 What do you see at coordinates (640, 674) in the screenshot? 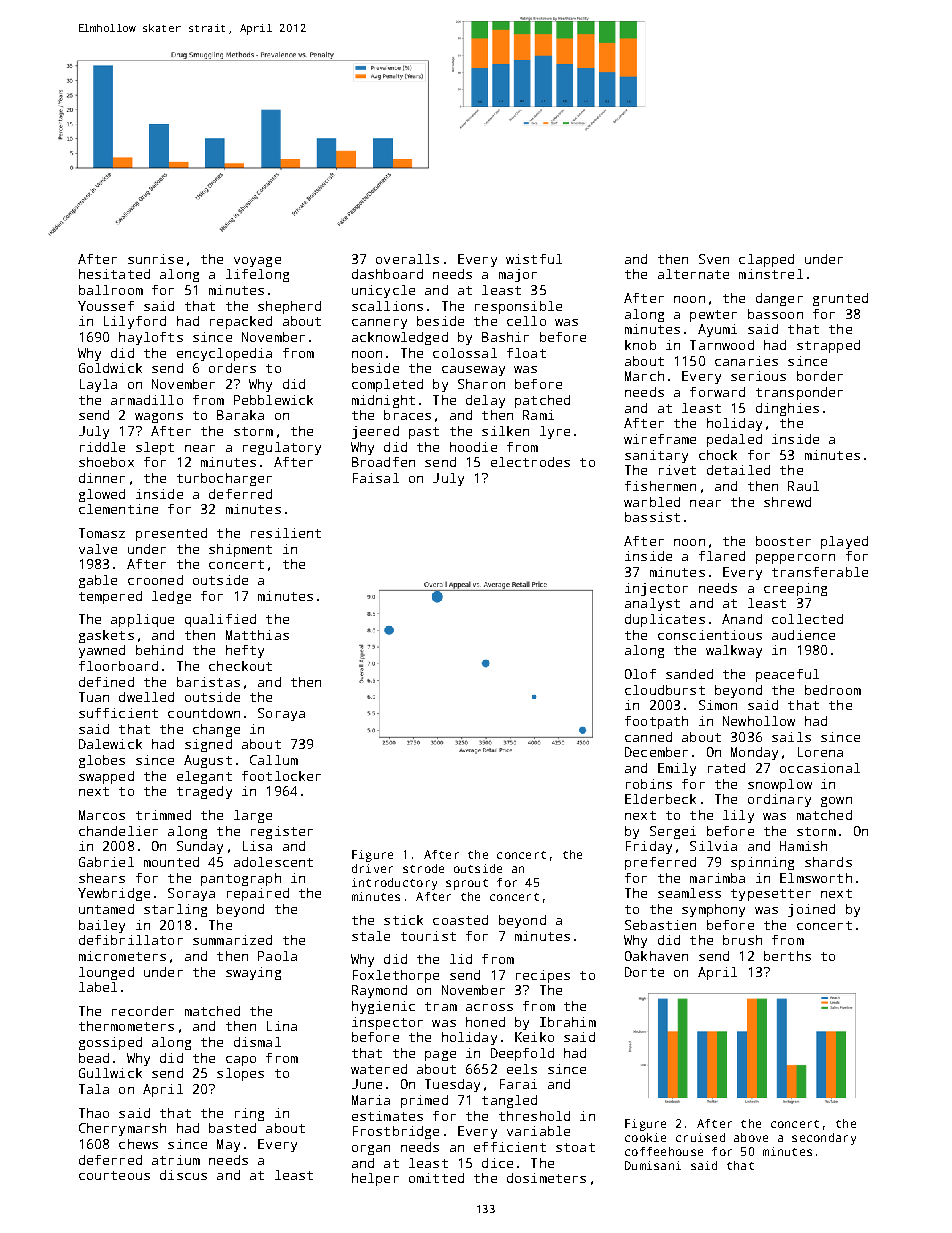
I see `Olof` at bounding box center [640, 674].
